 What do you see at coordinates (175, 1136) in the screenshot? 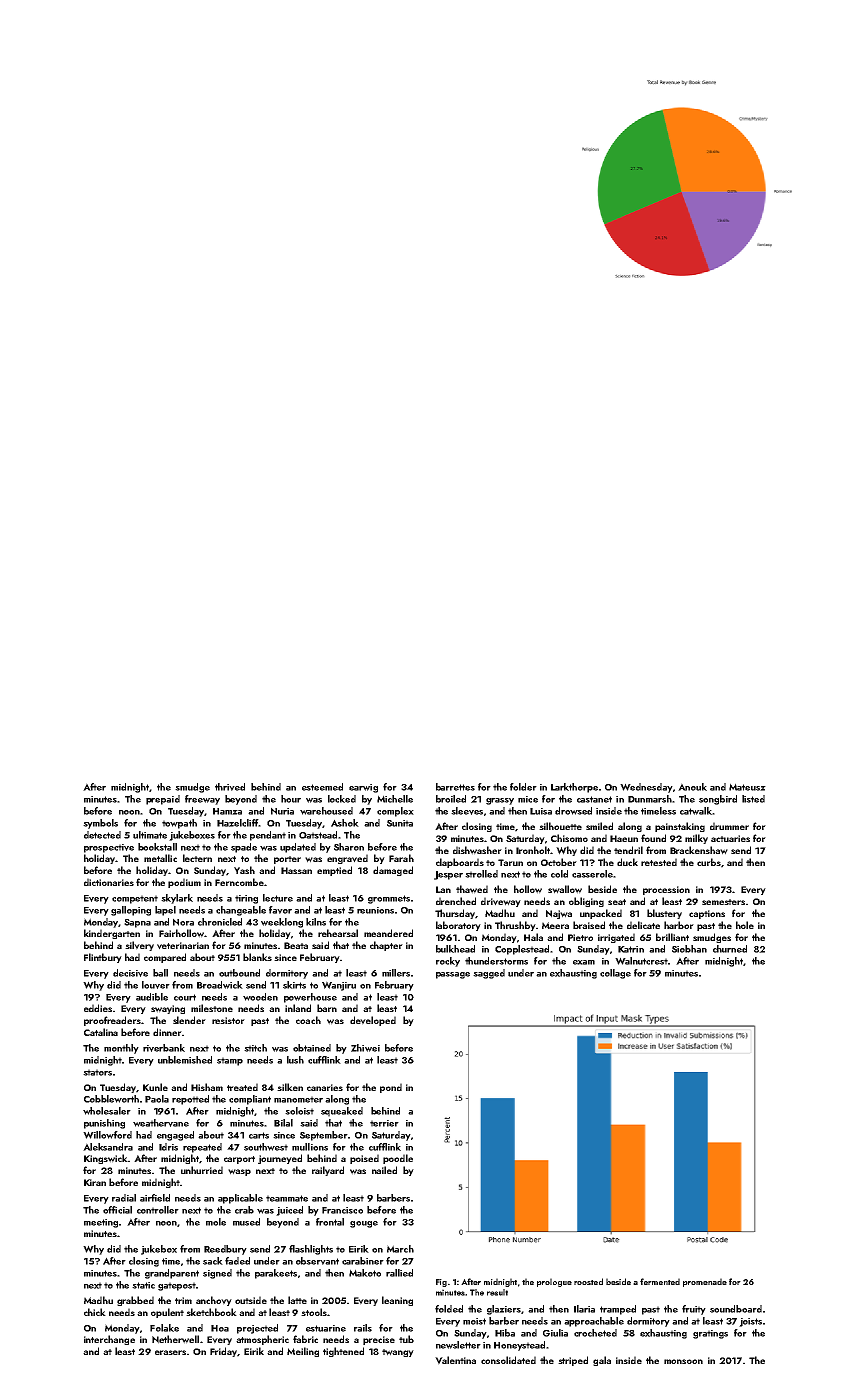
I see `engaged` at bounding box center [175, 1136].
